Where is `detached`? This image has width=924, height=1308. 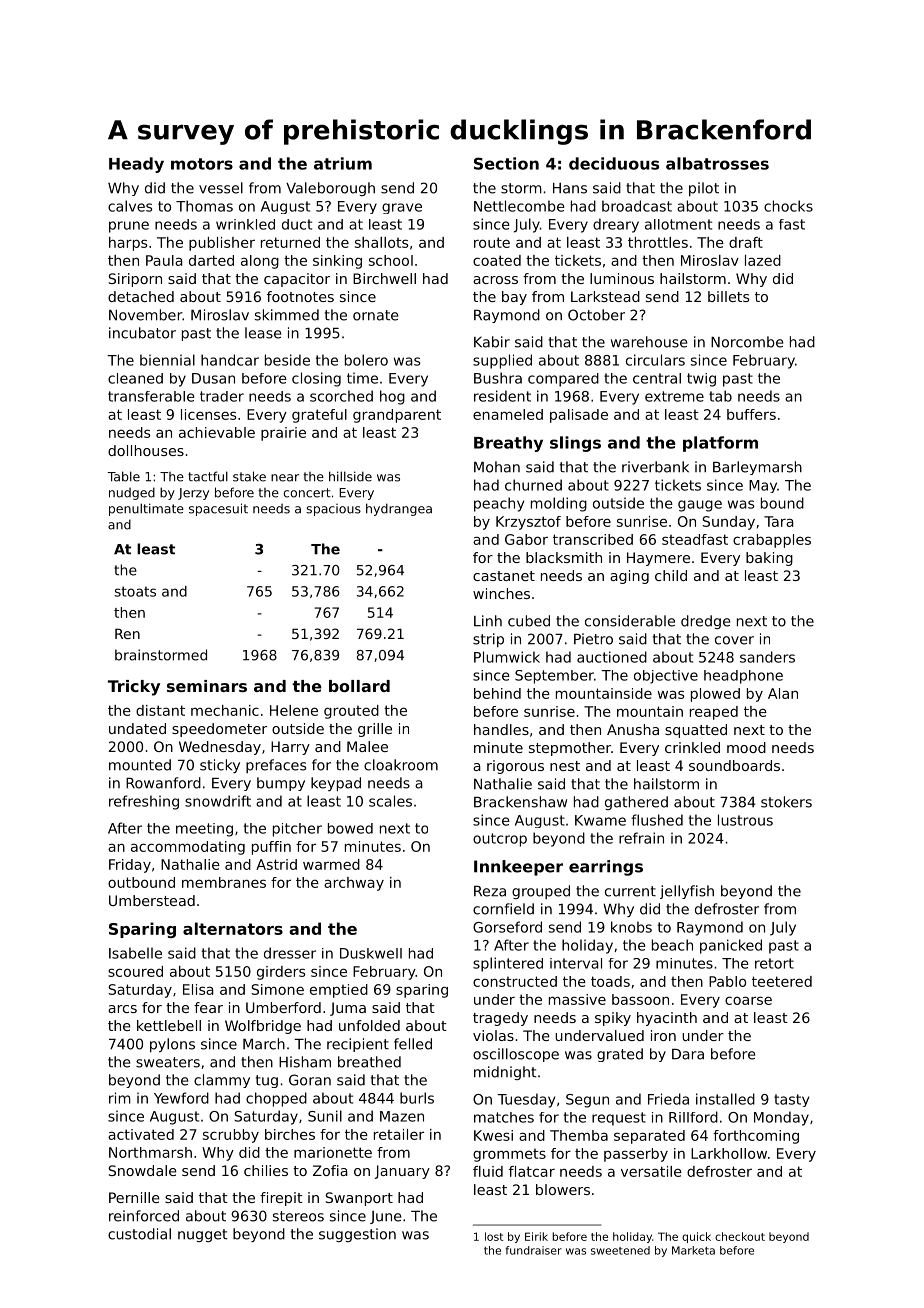
detached is located at coordinates (141, 296).
